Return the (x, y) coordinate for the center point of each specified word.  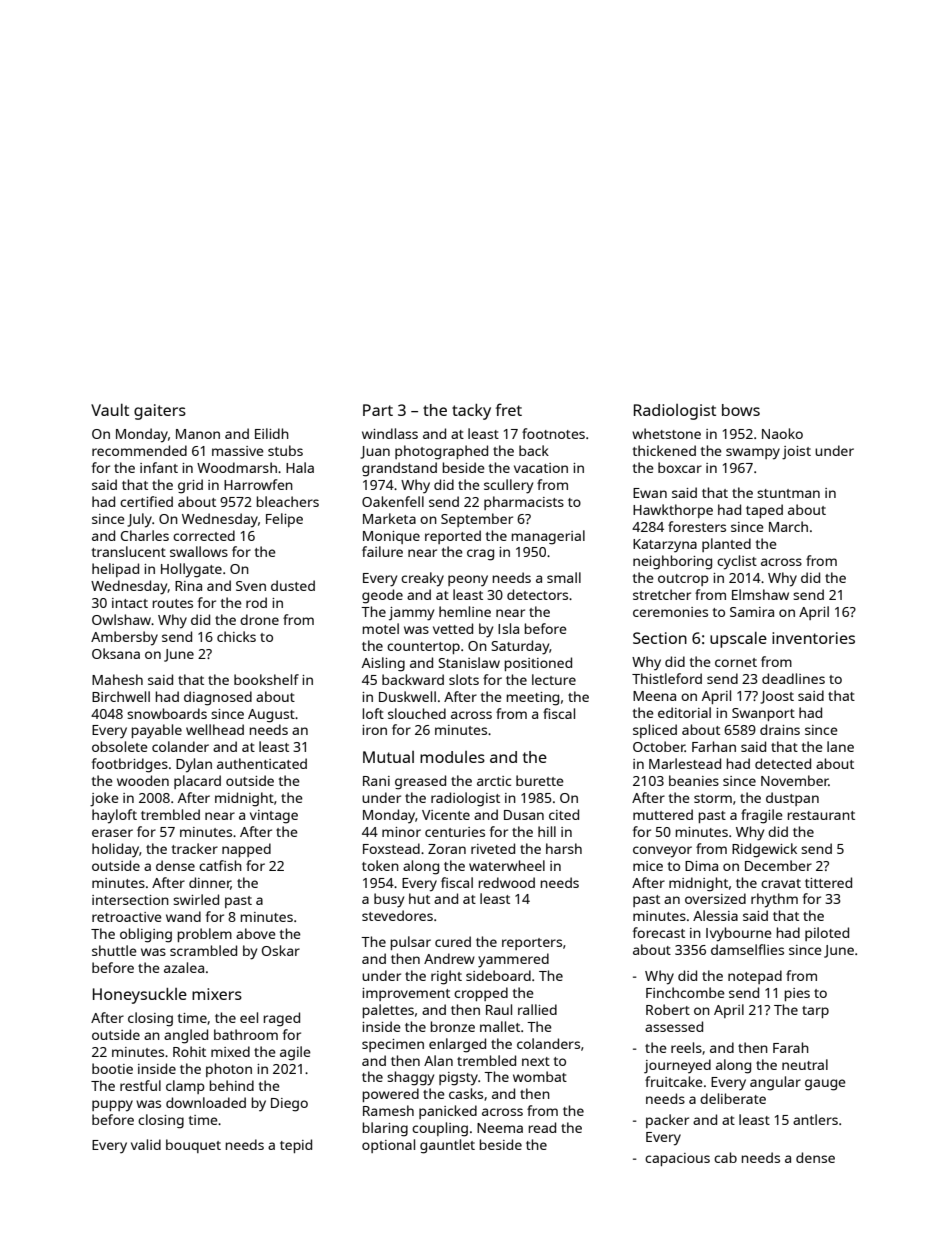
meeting (533, 699)
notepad (755, 977)
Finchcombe (685, 992)
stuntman (788, 493)
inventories (813, 638)
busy (389, 900)
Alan (438, 1060)
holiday (115, 850)
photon (229, 1070)
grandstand (399, 469)
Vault (110, 410)
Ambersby (124, 638)
